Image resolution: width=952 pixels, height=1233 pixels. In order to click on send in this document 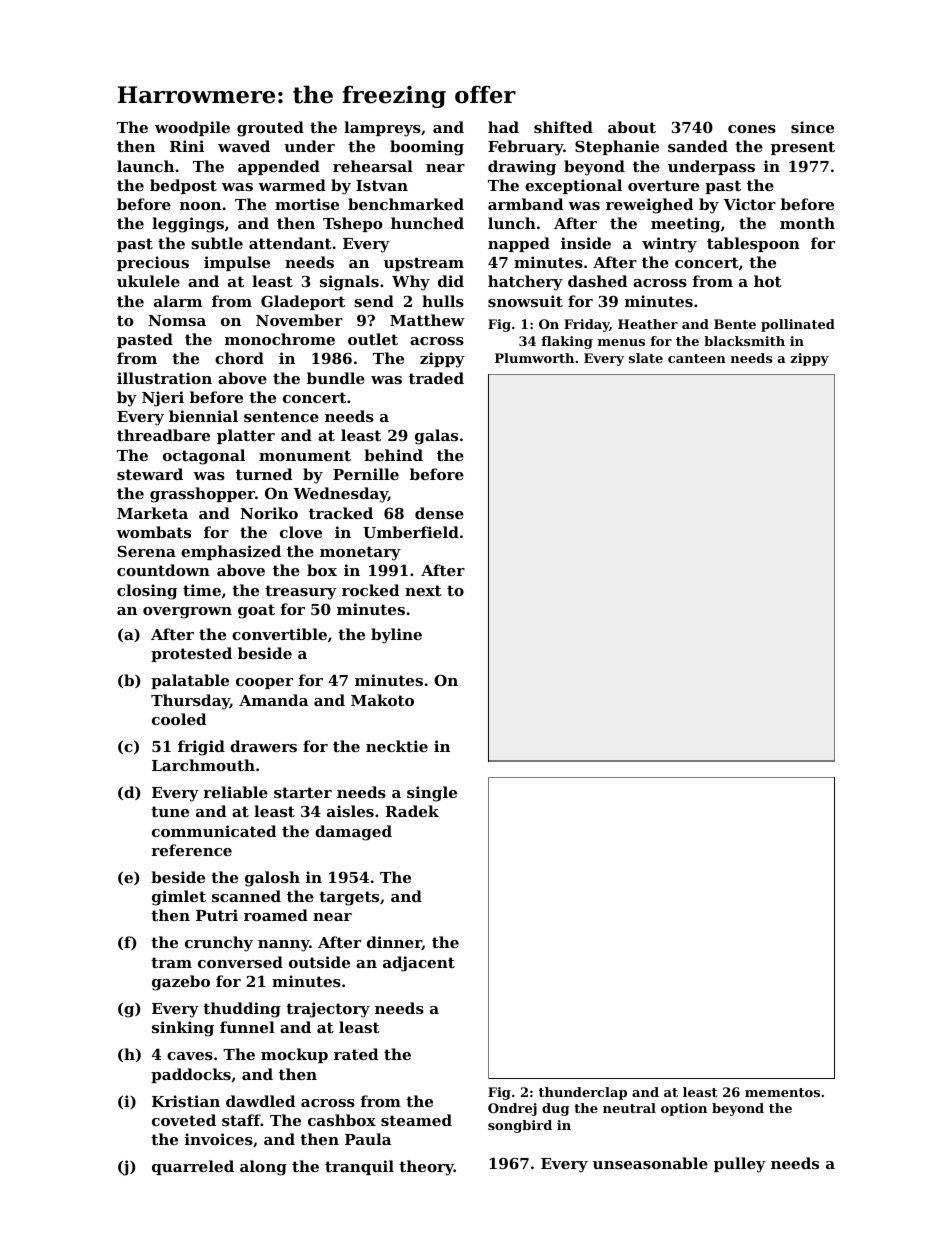, I will do `click(374, 301)`.
